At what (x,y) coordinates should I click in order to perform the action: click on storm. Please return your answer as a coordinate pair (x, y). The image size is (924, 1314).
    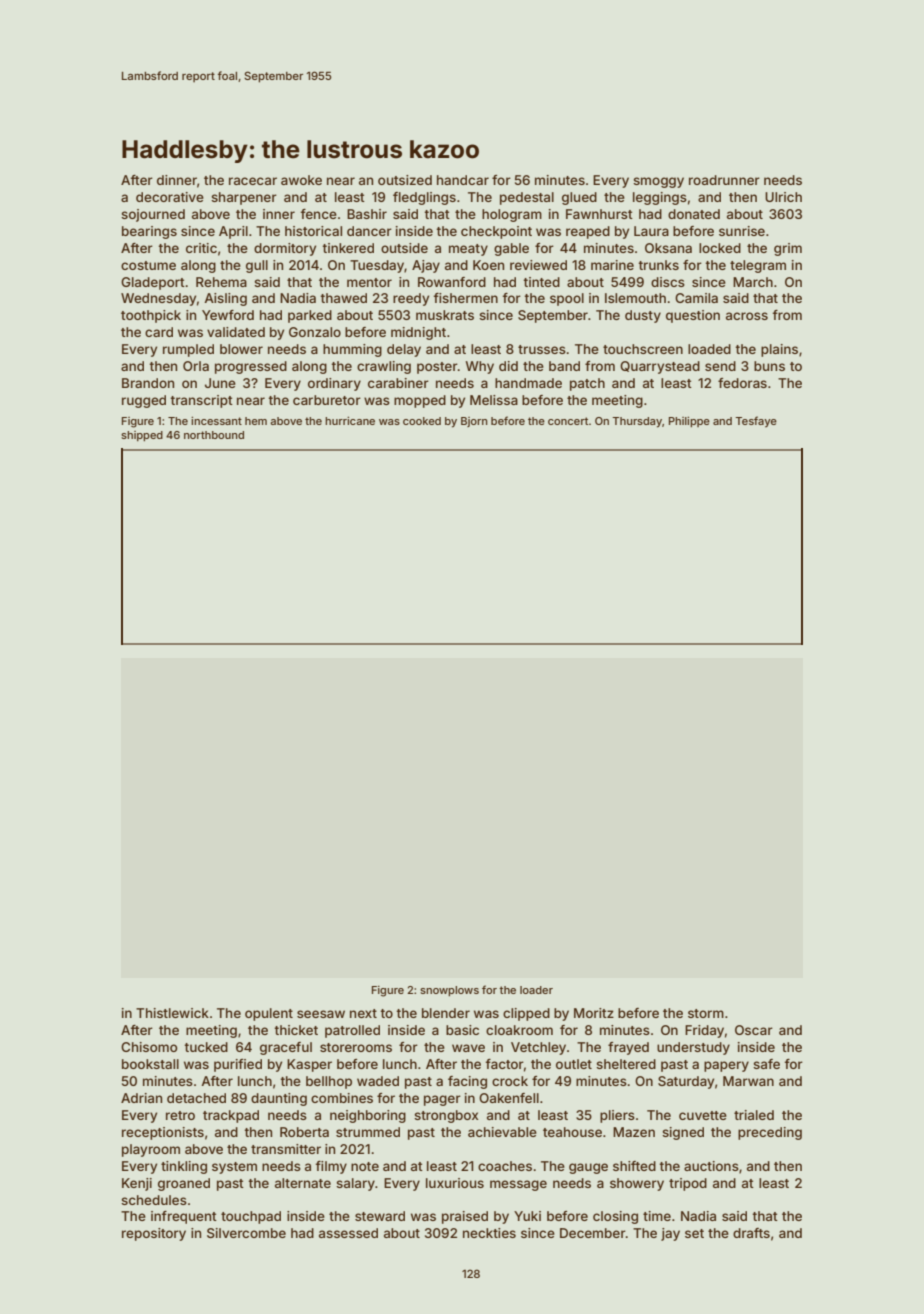
    Looking at the image, I should click on (706, 1013).
